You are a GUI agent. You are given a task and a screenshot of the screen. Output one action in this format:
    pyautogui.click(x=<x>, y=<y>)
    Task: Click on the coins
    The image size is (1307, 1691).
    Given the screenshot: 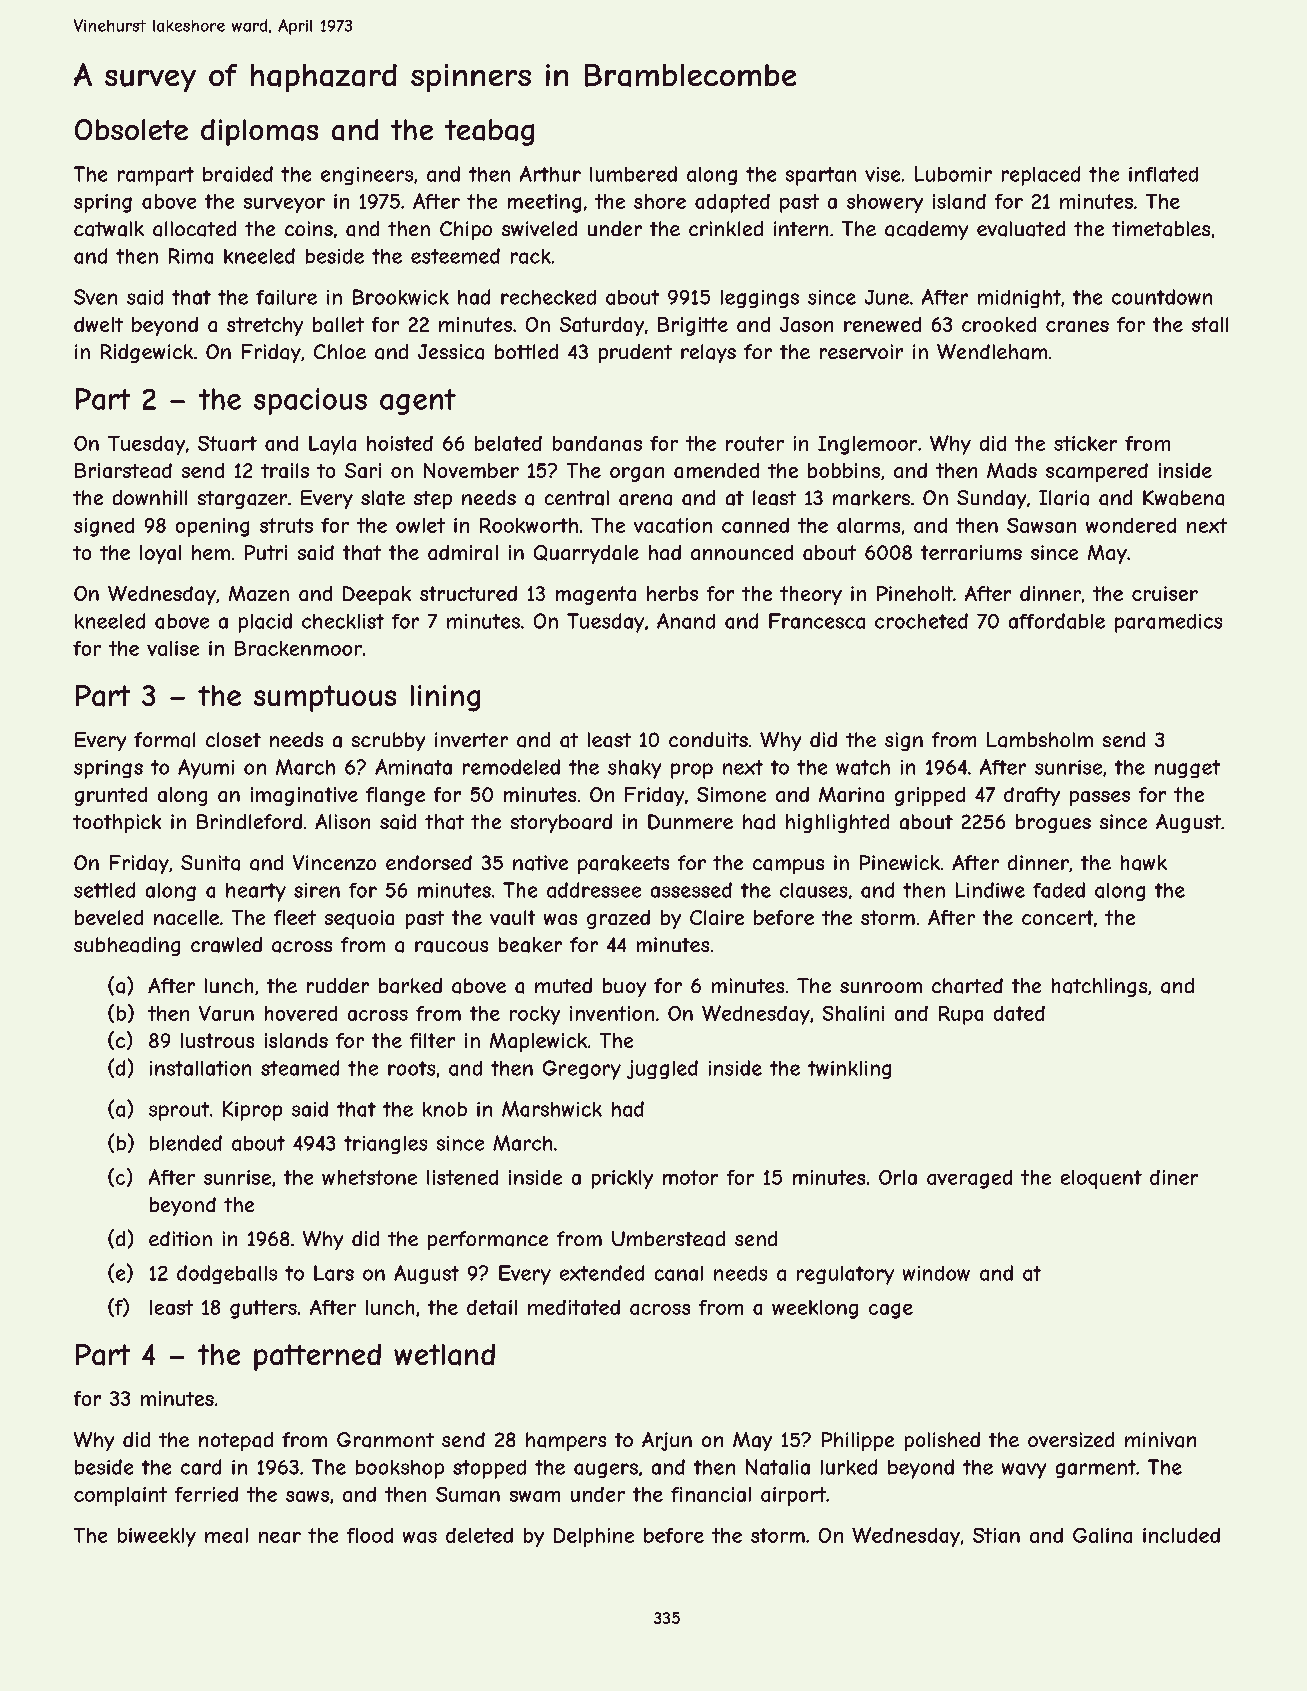 What is the action you would take?
    pyautogui.click(x=309, y=228)
